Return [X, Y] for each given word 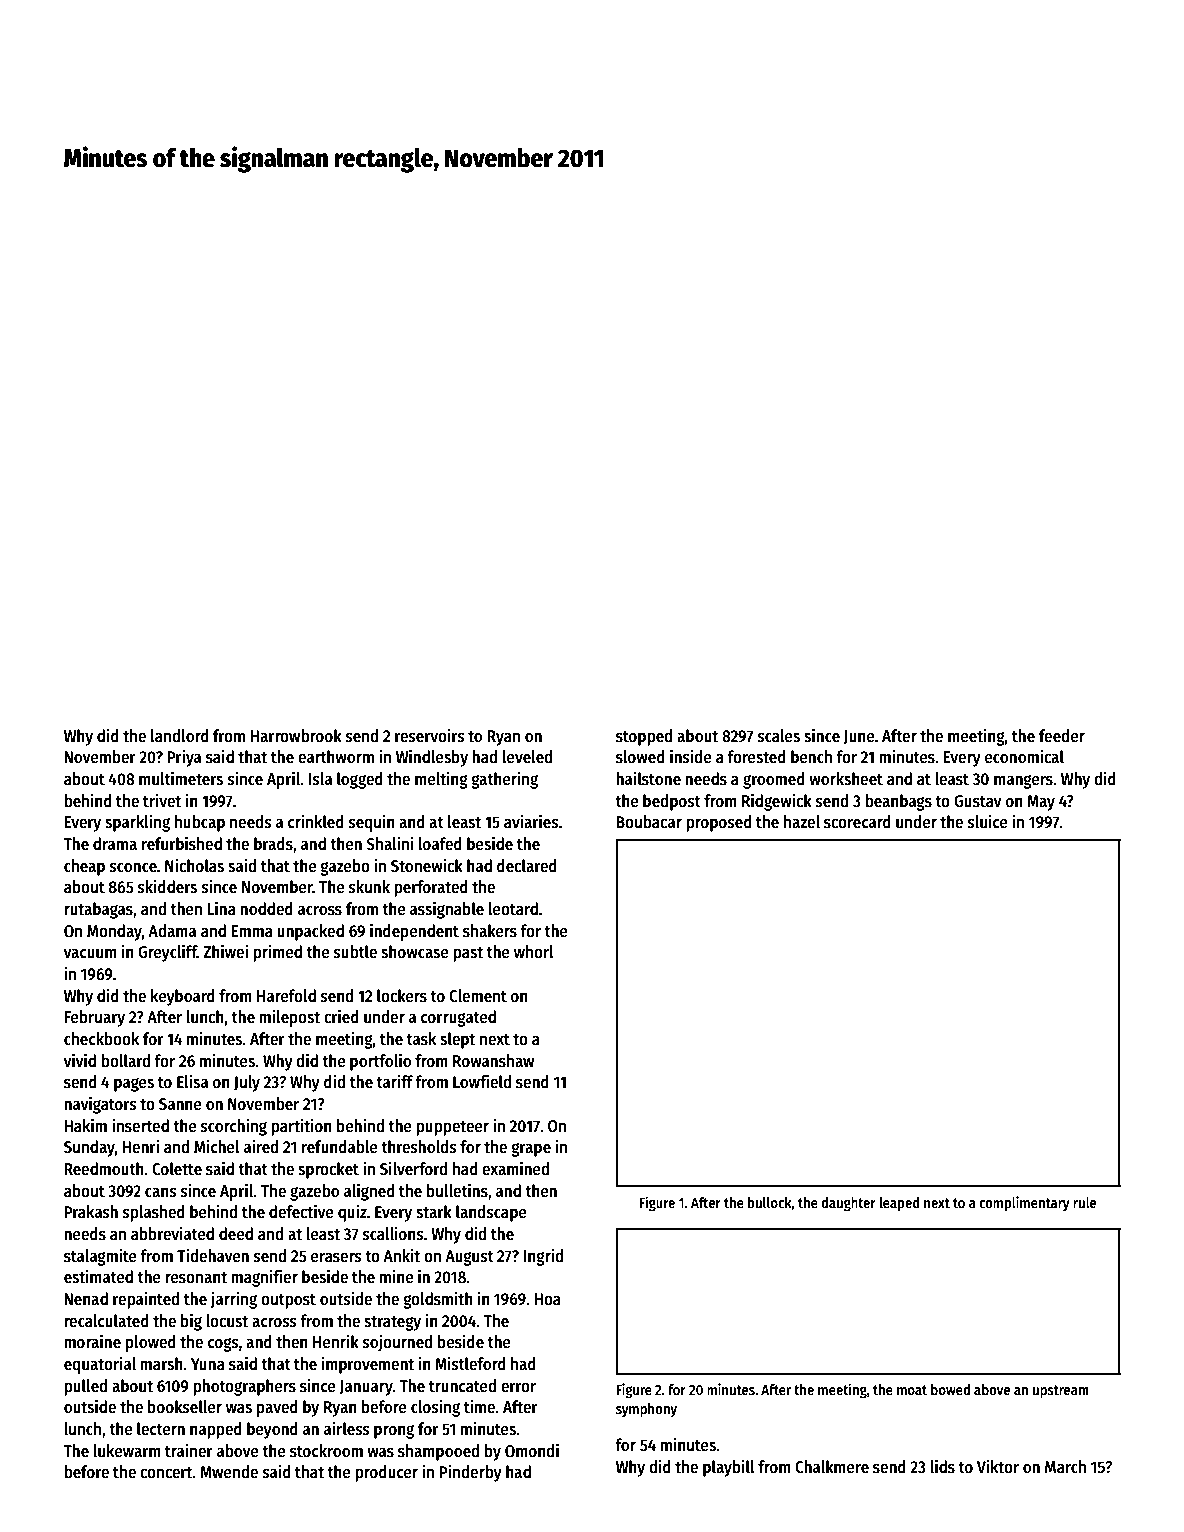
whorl [534, 952]
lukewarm [127, 1451]
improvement [368, 1365]
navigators [100, 1105]
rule [1084, 1202]
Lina [221, 908]
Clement [478, 996]
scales [779, 736]
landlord [180, 736]
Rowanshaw [493, 1061]
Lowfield [482, 1081]
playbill [729, 1468]
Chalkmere [832, 1467]
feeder [1062, 736]
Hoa [547, 1299]
